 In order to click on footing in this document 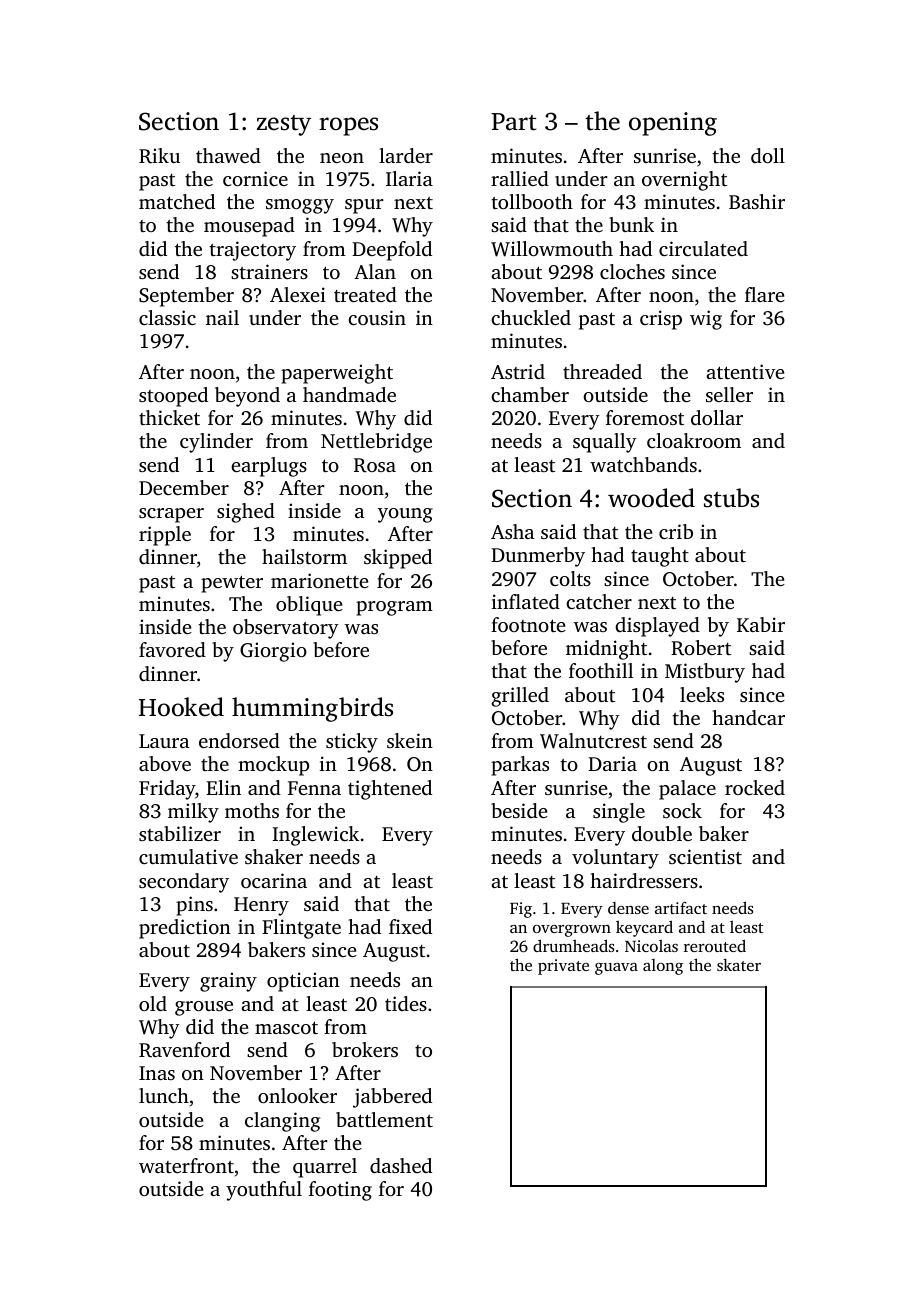, I will do `click(340, 1191)`.
